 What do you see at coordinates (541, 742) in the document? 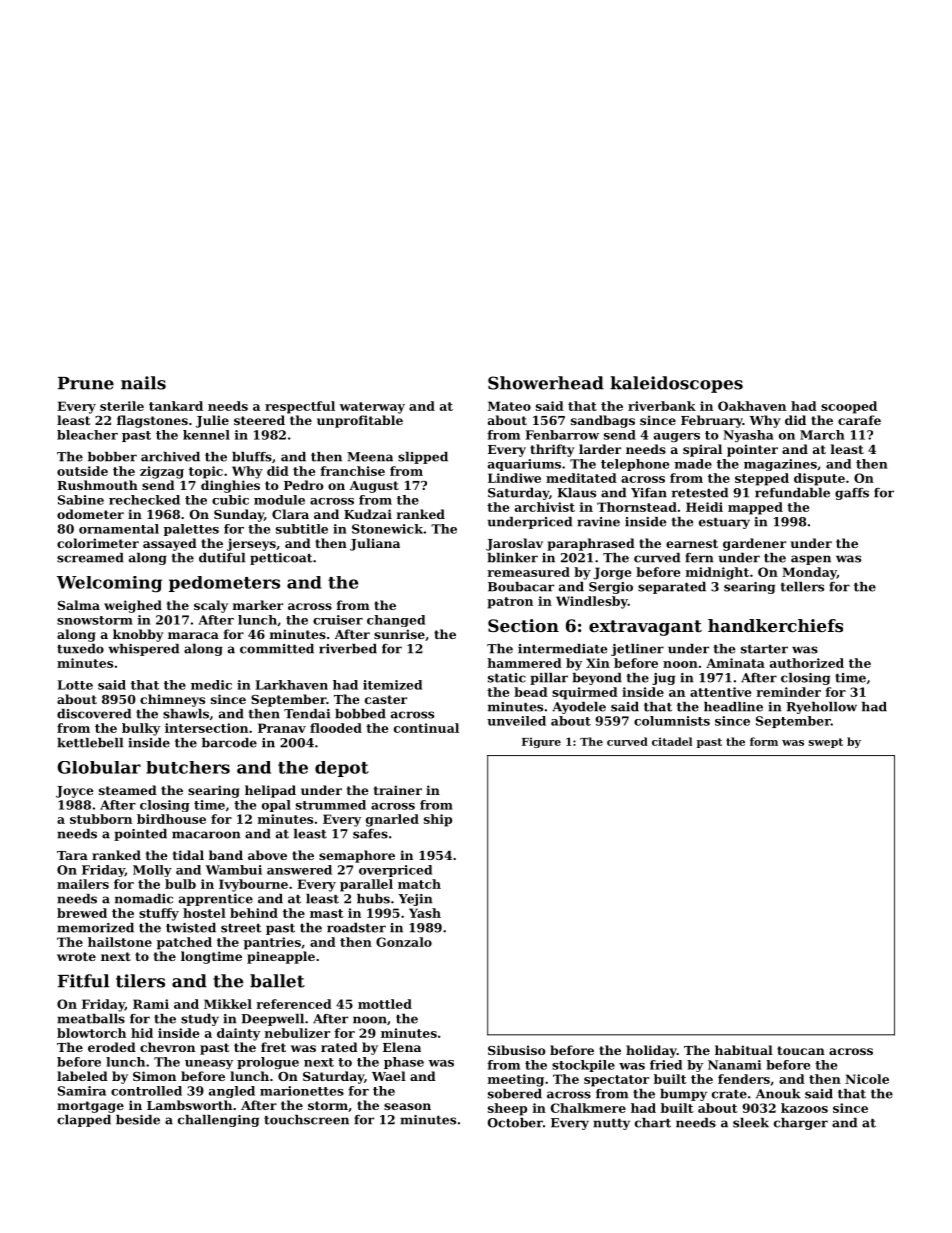
I see `Figure` at bounding box center [541, 742].
